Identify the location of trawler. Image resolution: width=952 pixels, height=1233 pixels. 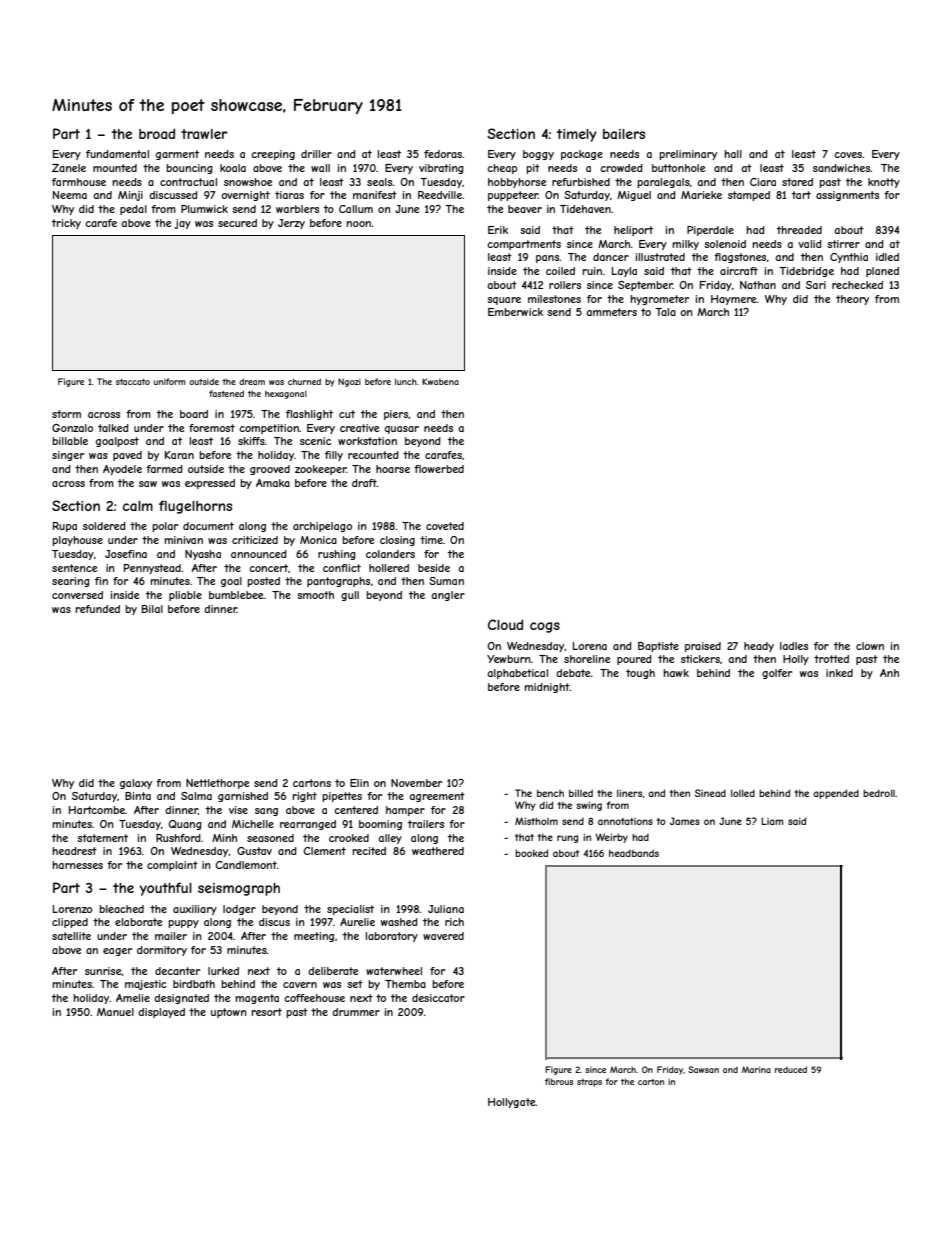
(204, 134).
